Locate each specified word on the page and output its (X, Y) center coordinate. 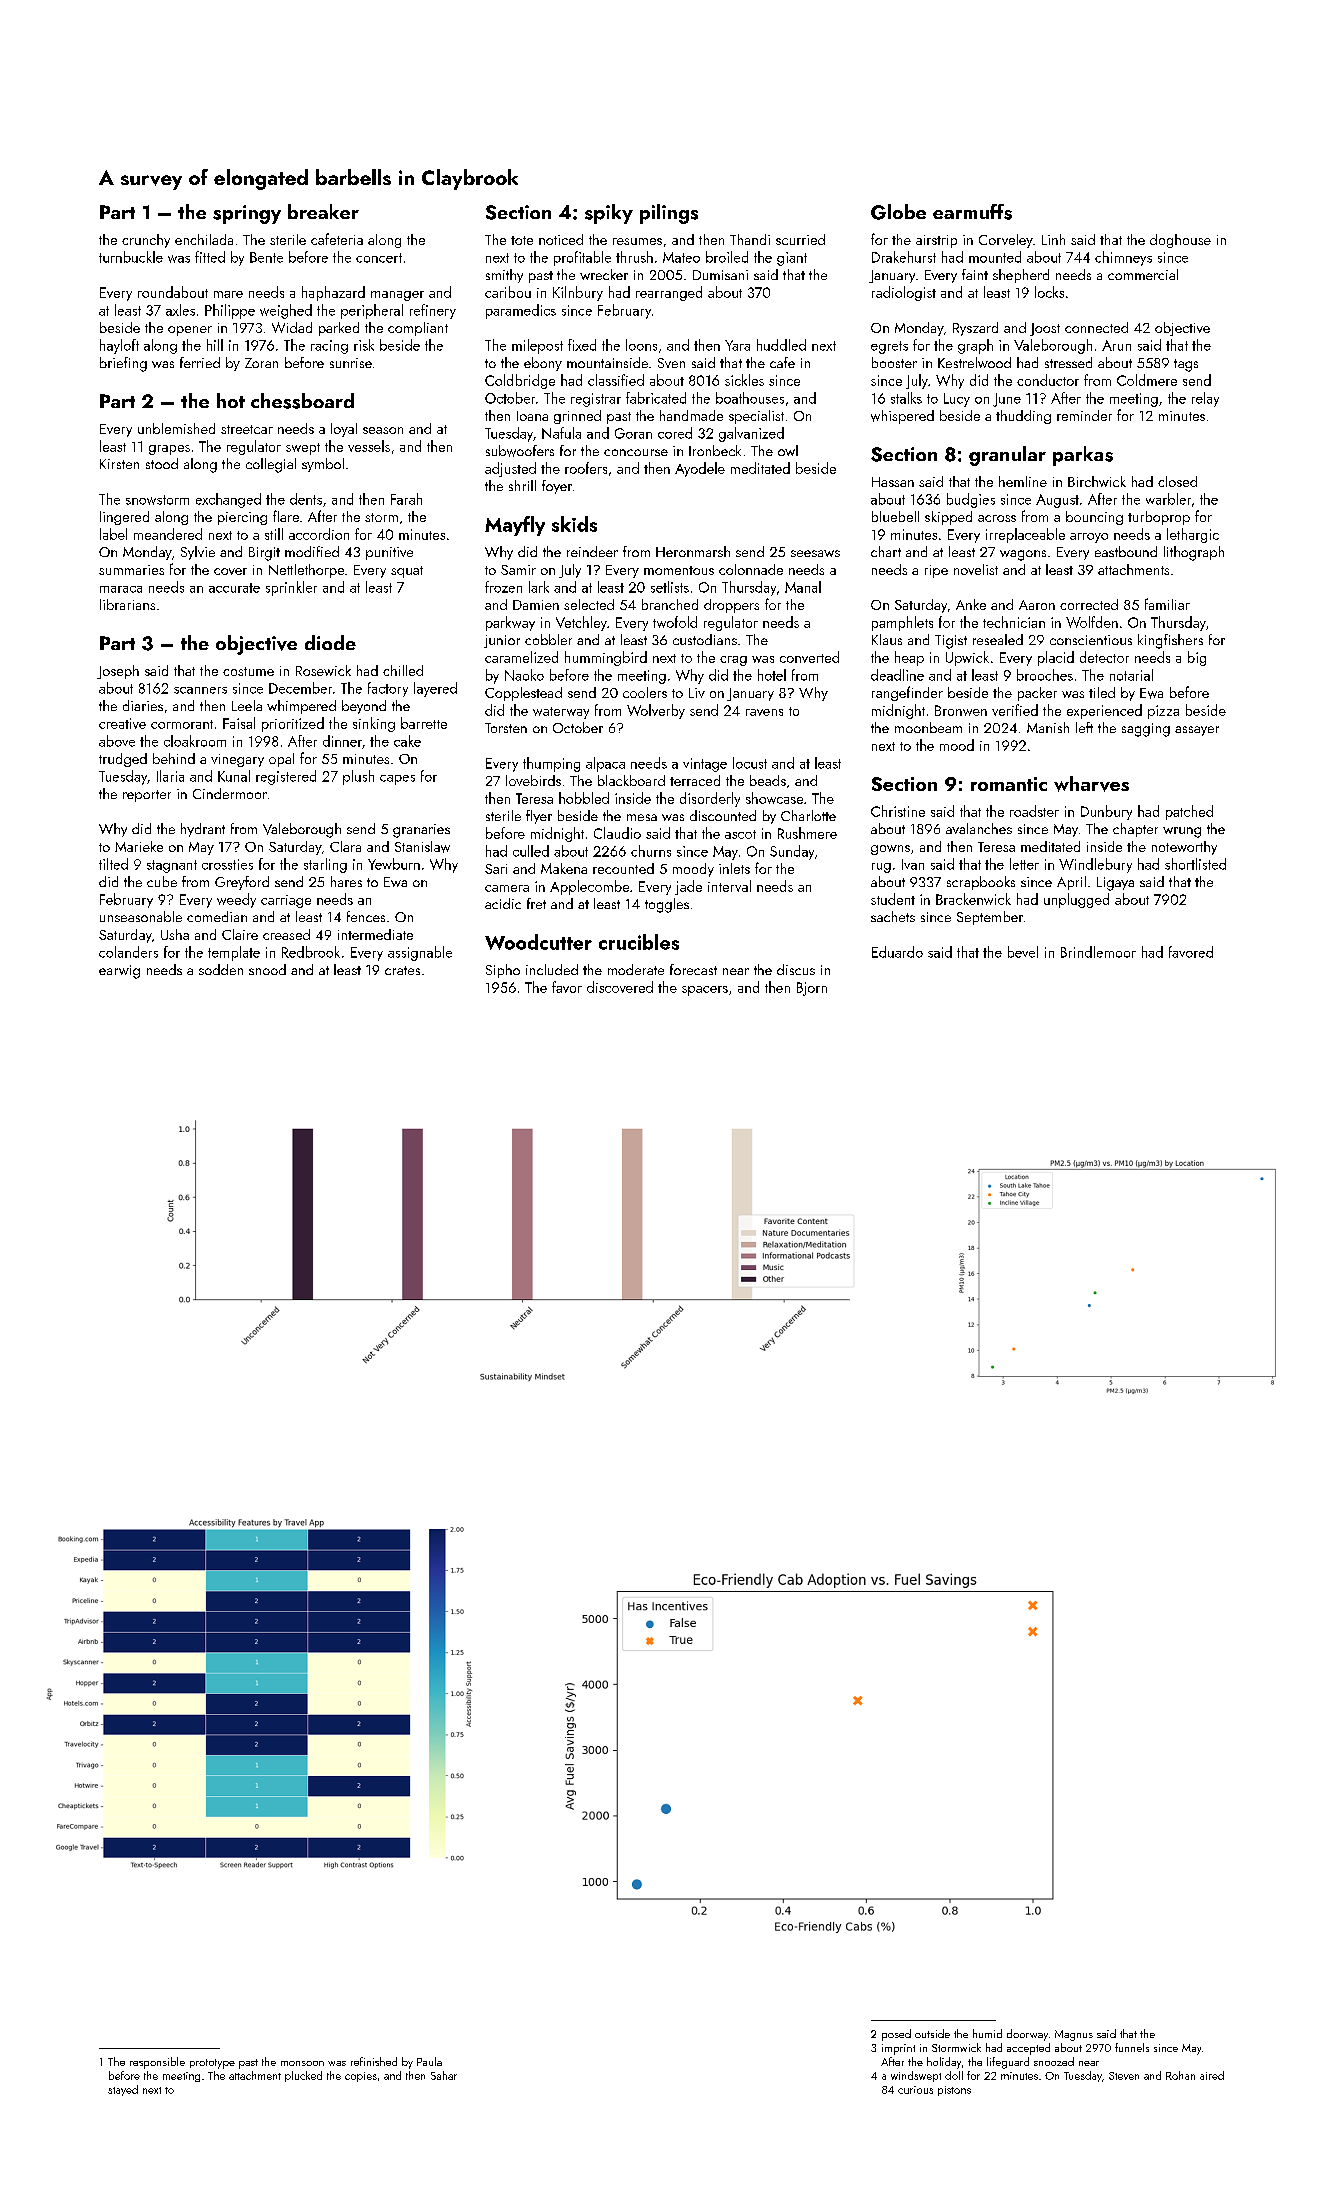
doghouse (1180, 241)
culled (531, 851)
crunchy (146, 241)
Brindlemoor (1098, 952)
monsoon (302, 2063)
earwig (119, 972)
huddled (781, 345)
